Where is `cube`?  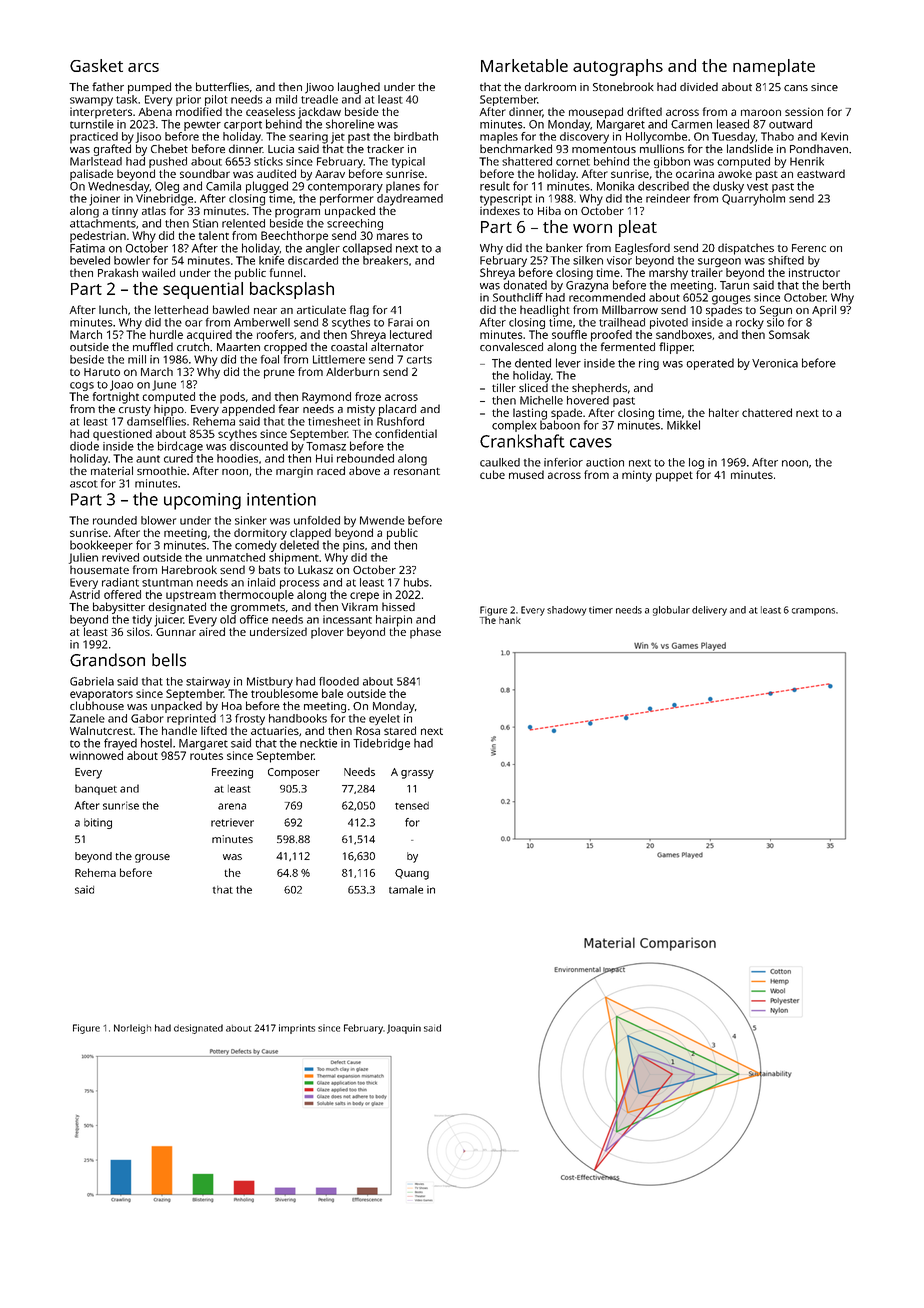
cube is located at coordinates (492, 474).
